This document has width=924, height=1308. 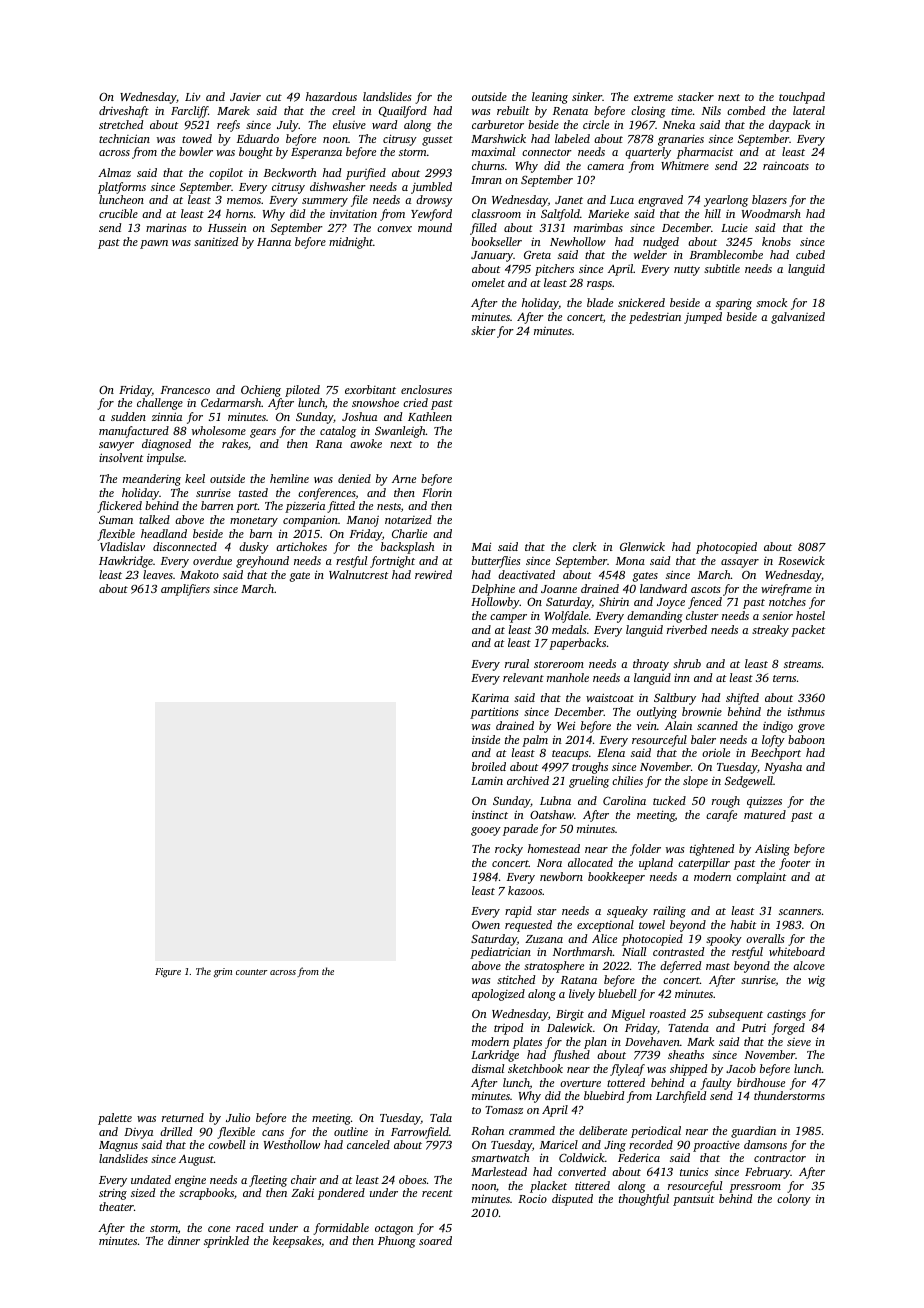 What do you see at coordinates (245, 97) in the document?
I see `Javier` at bounding box center [245, 97].
